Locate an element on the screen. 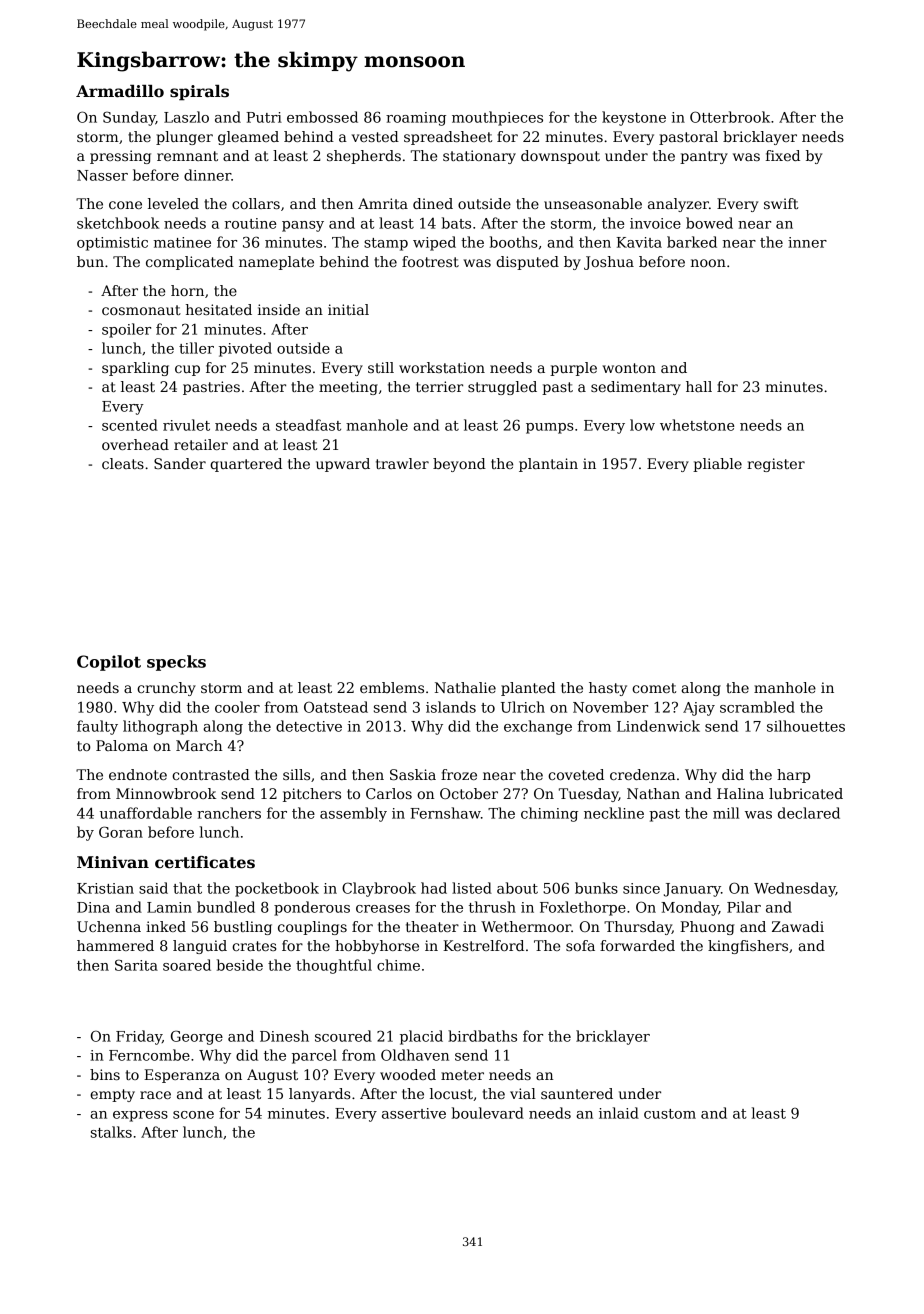  birdbaths is located at coordinates (482, 1036).
